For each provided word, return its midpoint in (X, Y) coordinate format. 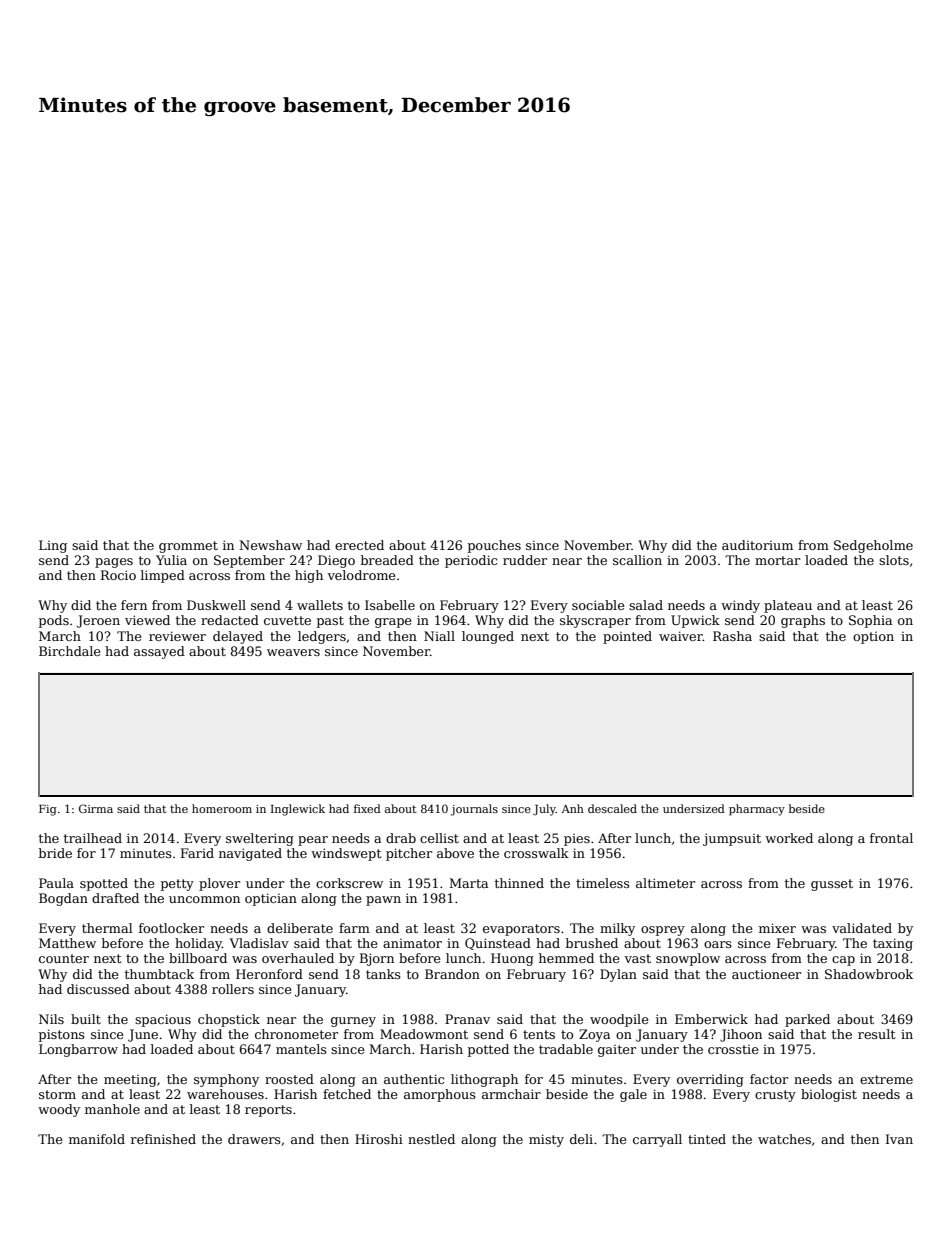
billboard (198, 958)
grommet (188, 547)
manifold (97, 1139)
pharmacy (757, 810)
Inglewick (298, 810)
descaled (612, 808)
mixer (777, 928)
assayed (159, 652)
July (544, 810)
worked (789, 838)
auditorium (757, 545)
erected (359, 545)
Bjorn (377, 959)
